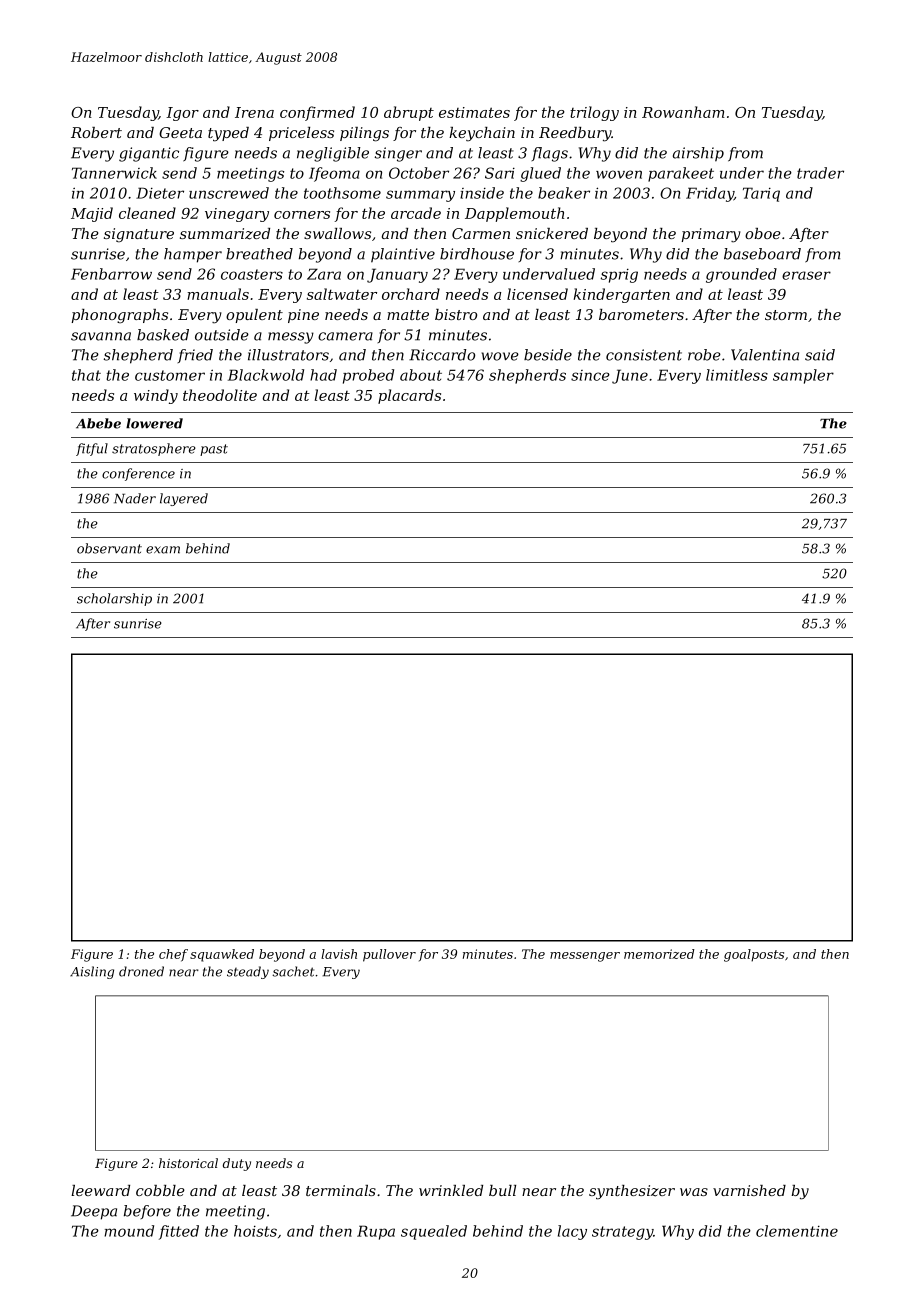 The width and height of the image is (924, 1308). Describe the element at coordinates (659, 954) in the image. I see `memorized` at that location.
